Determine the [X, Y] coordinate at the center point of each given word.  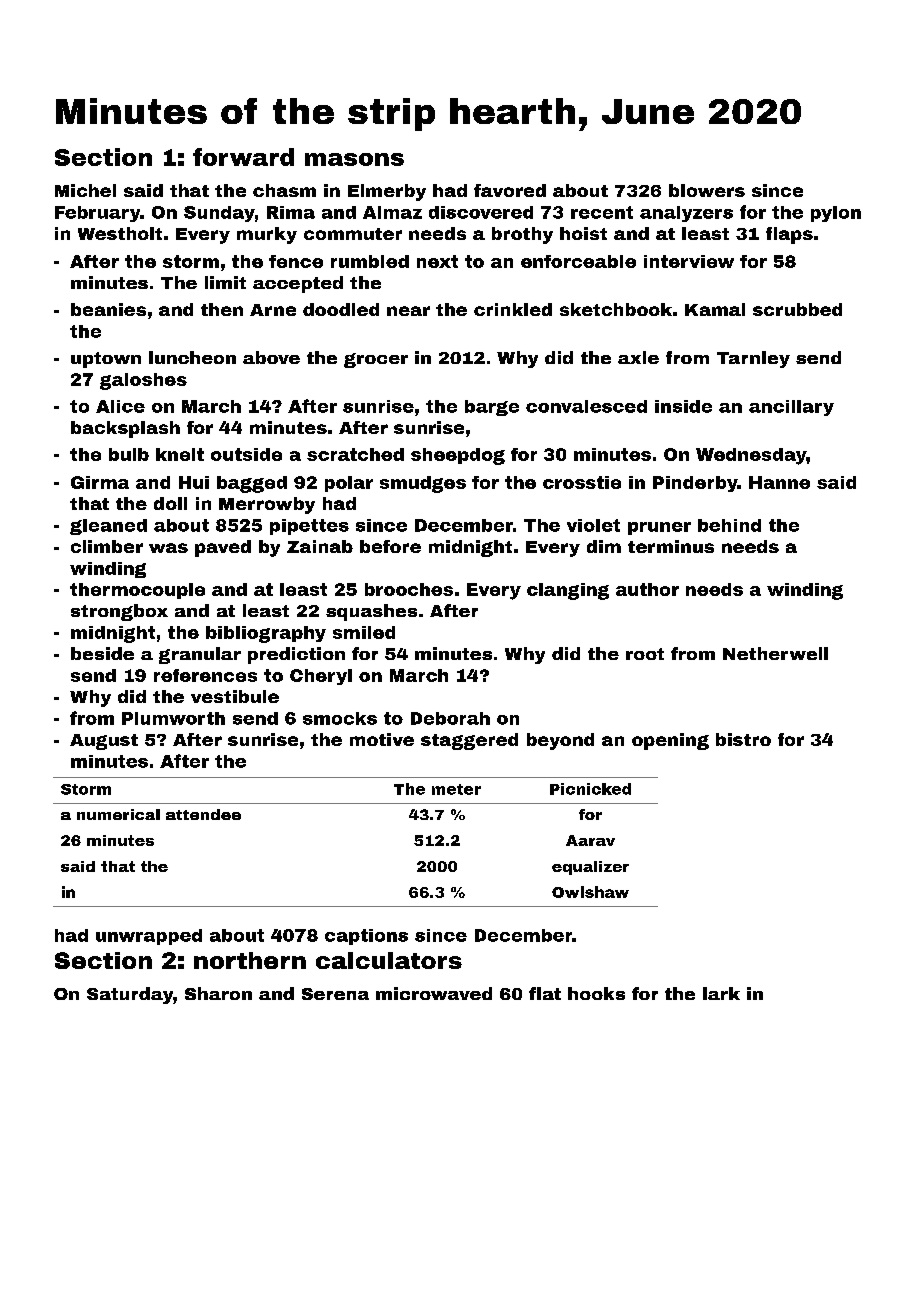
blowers [707, 190]
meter [456, 789]
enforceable [578, 261]
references [205, 675]
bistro [743, 739]
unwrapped [149, 937]
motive [382, 739]
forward [243, 157]
